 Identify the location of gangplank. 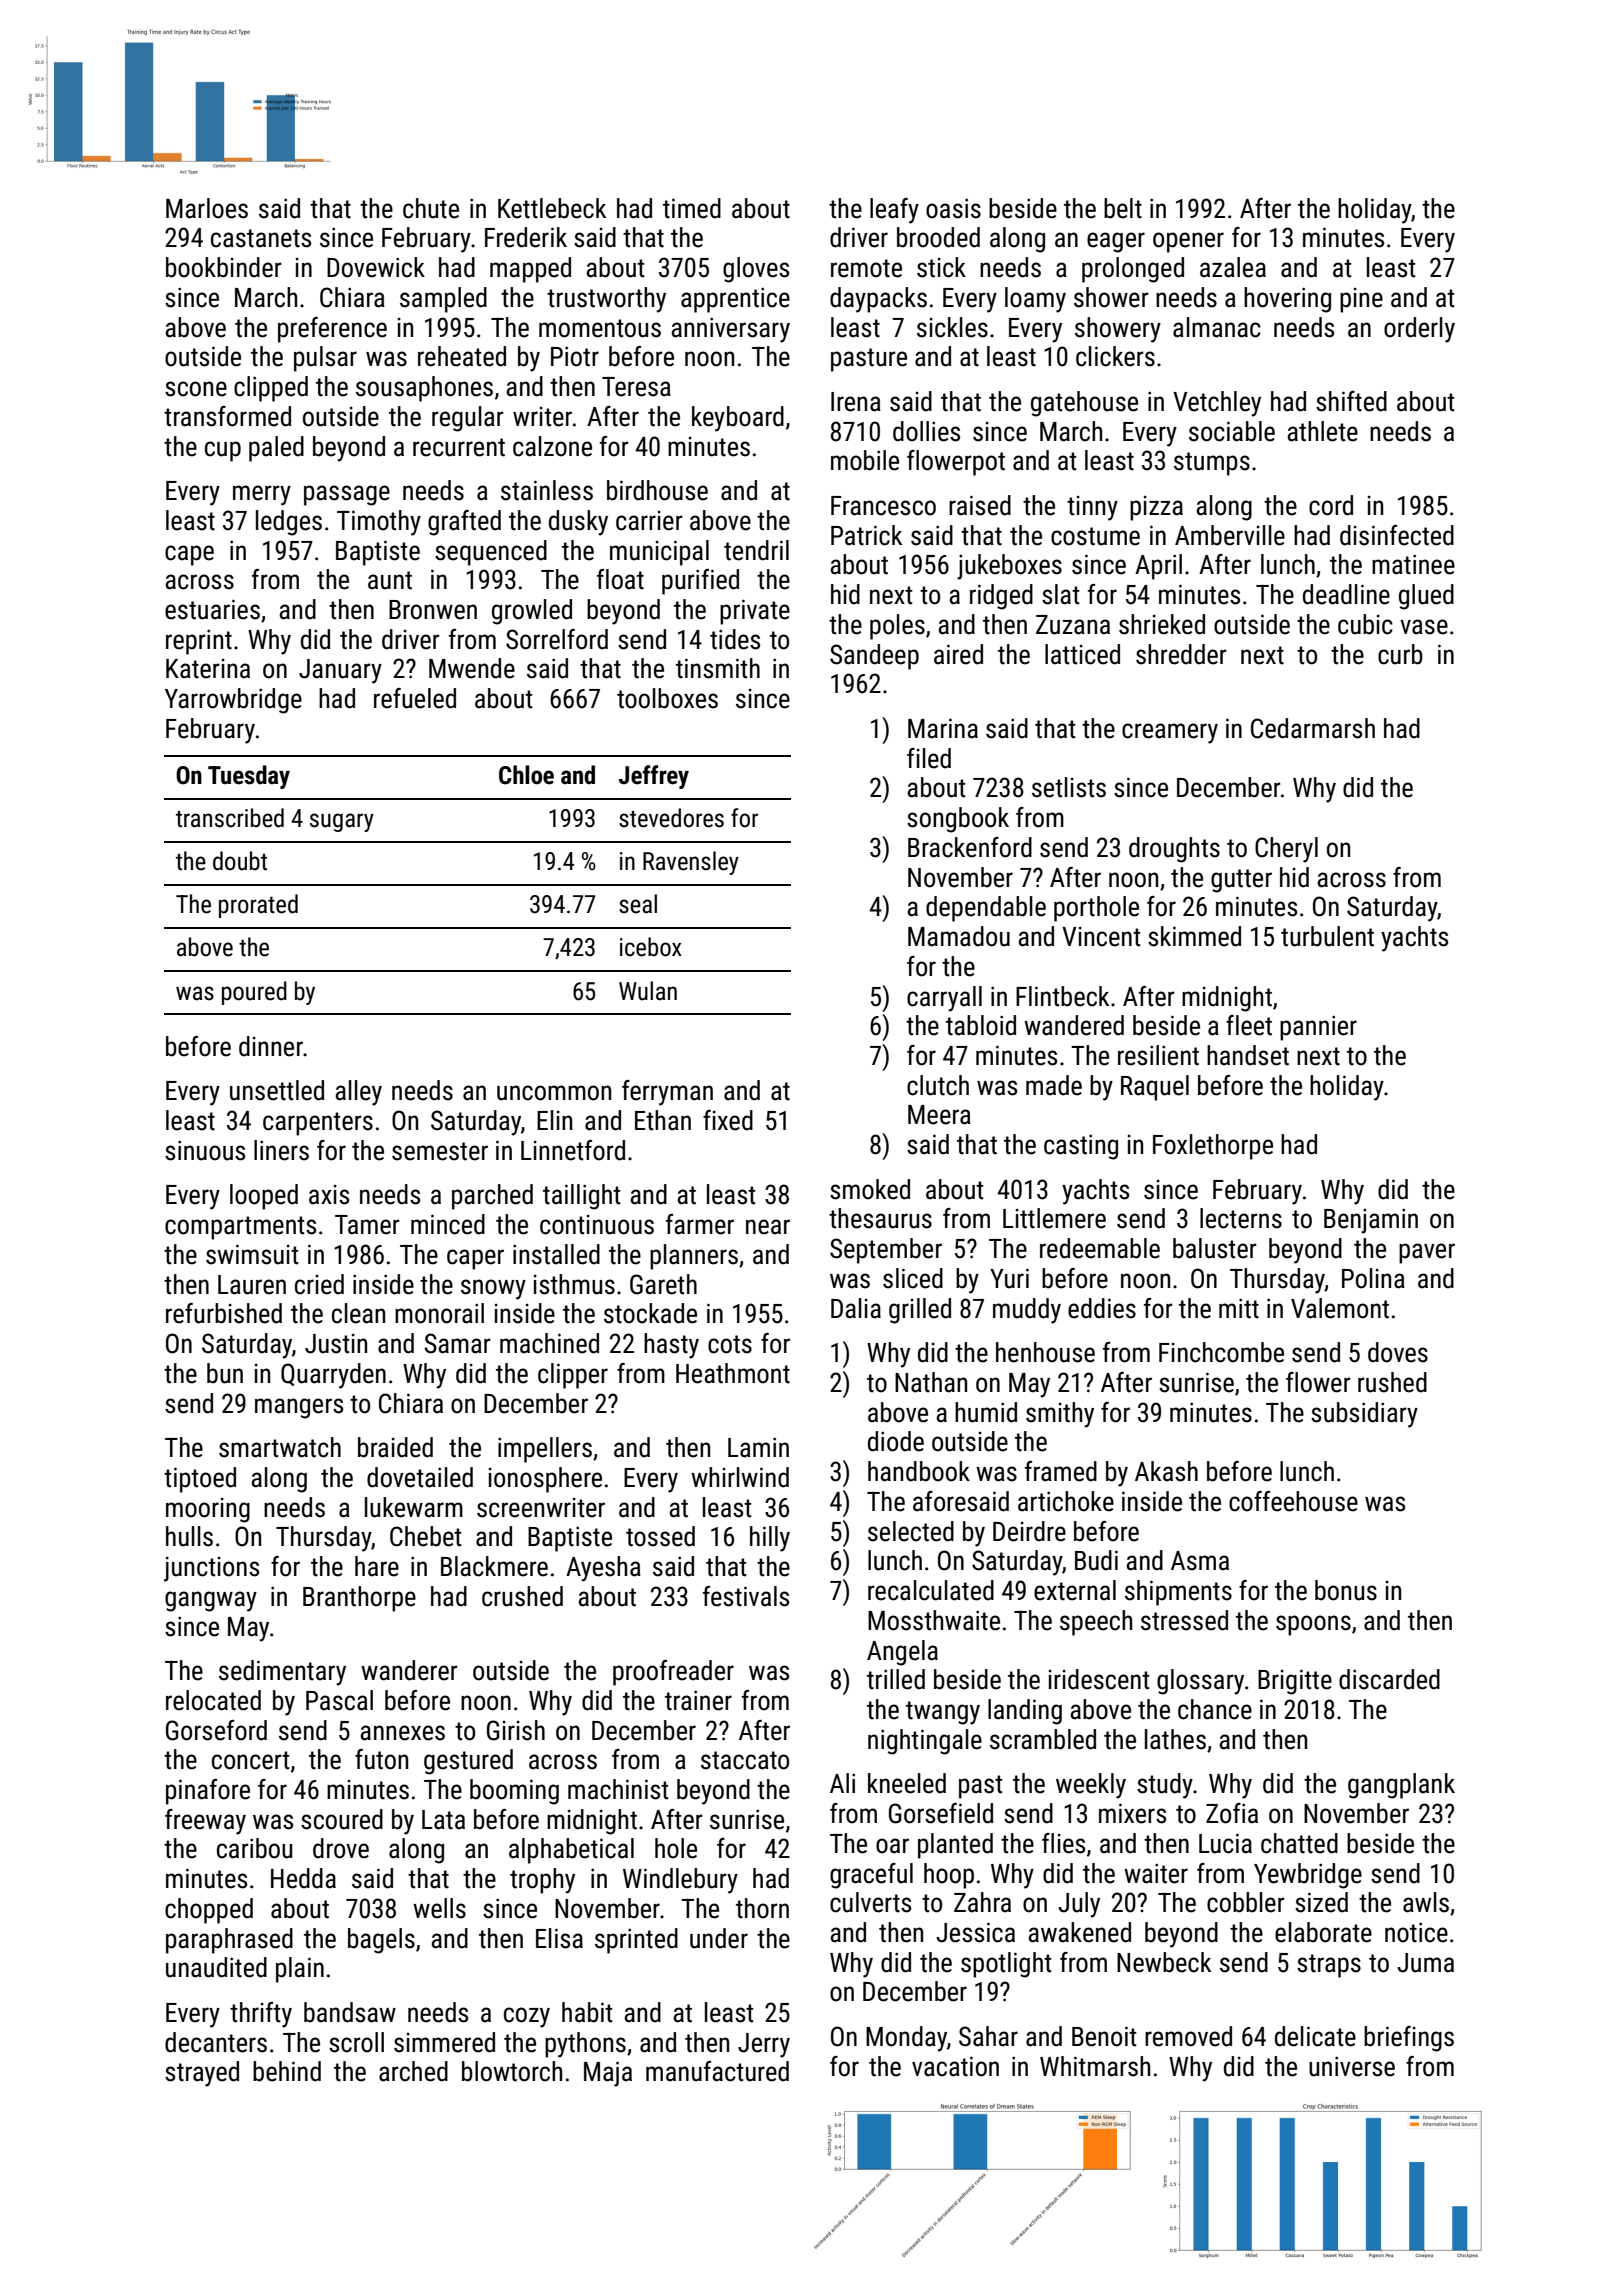
(1401, 1786).
